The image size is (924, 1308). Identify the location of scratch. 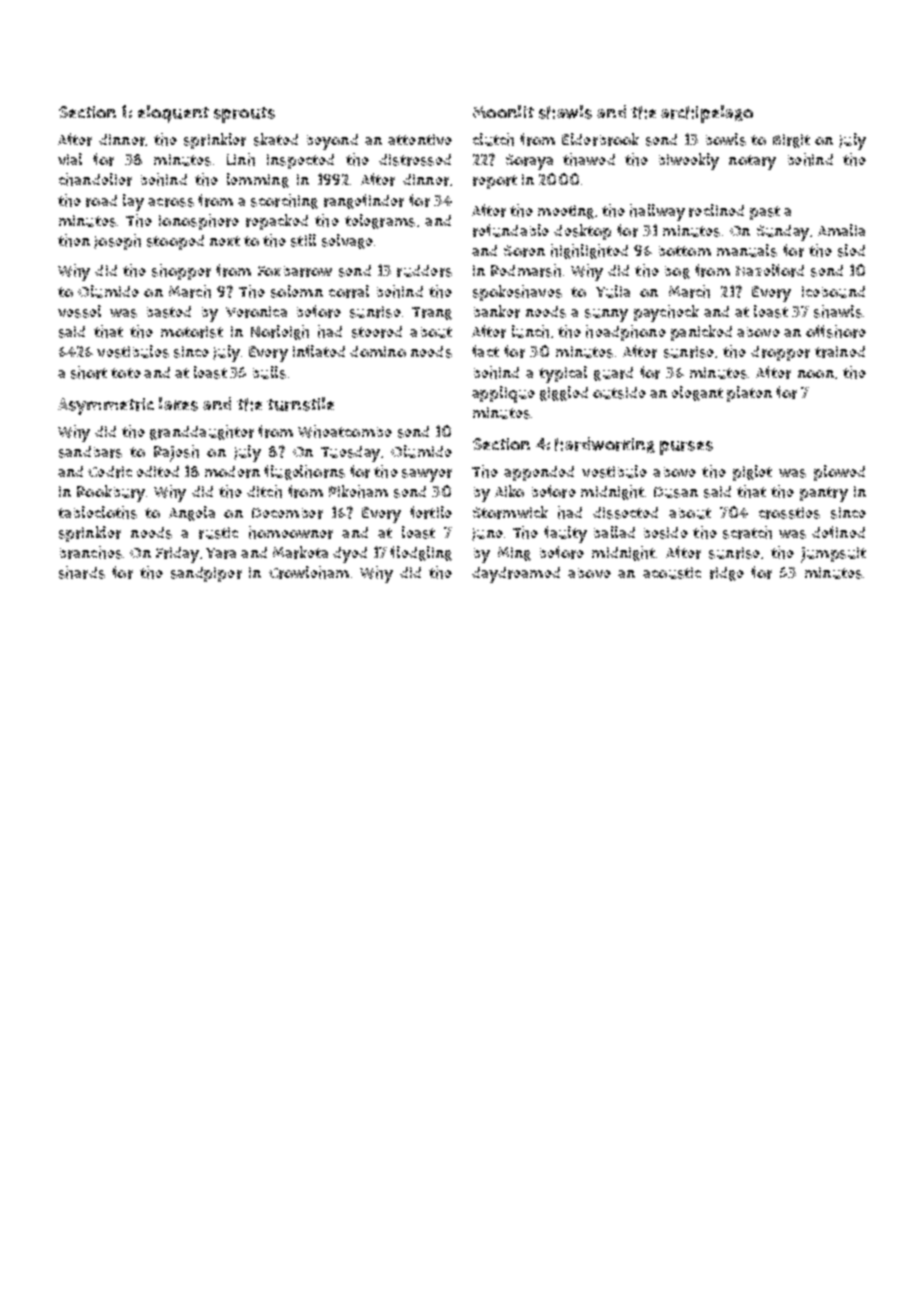
(747, 532).
